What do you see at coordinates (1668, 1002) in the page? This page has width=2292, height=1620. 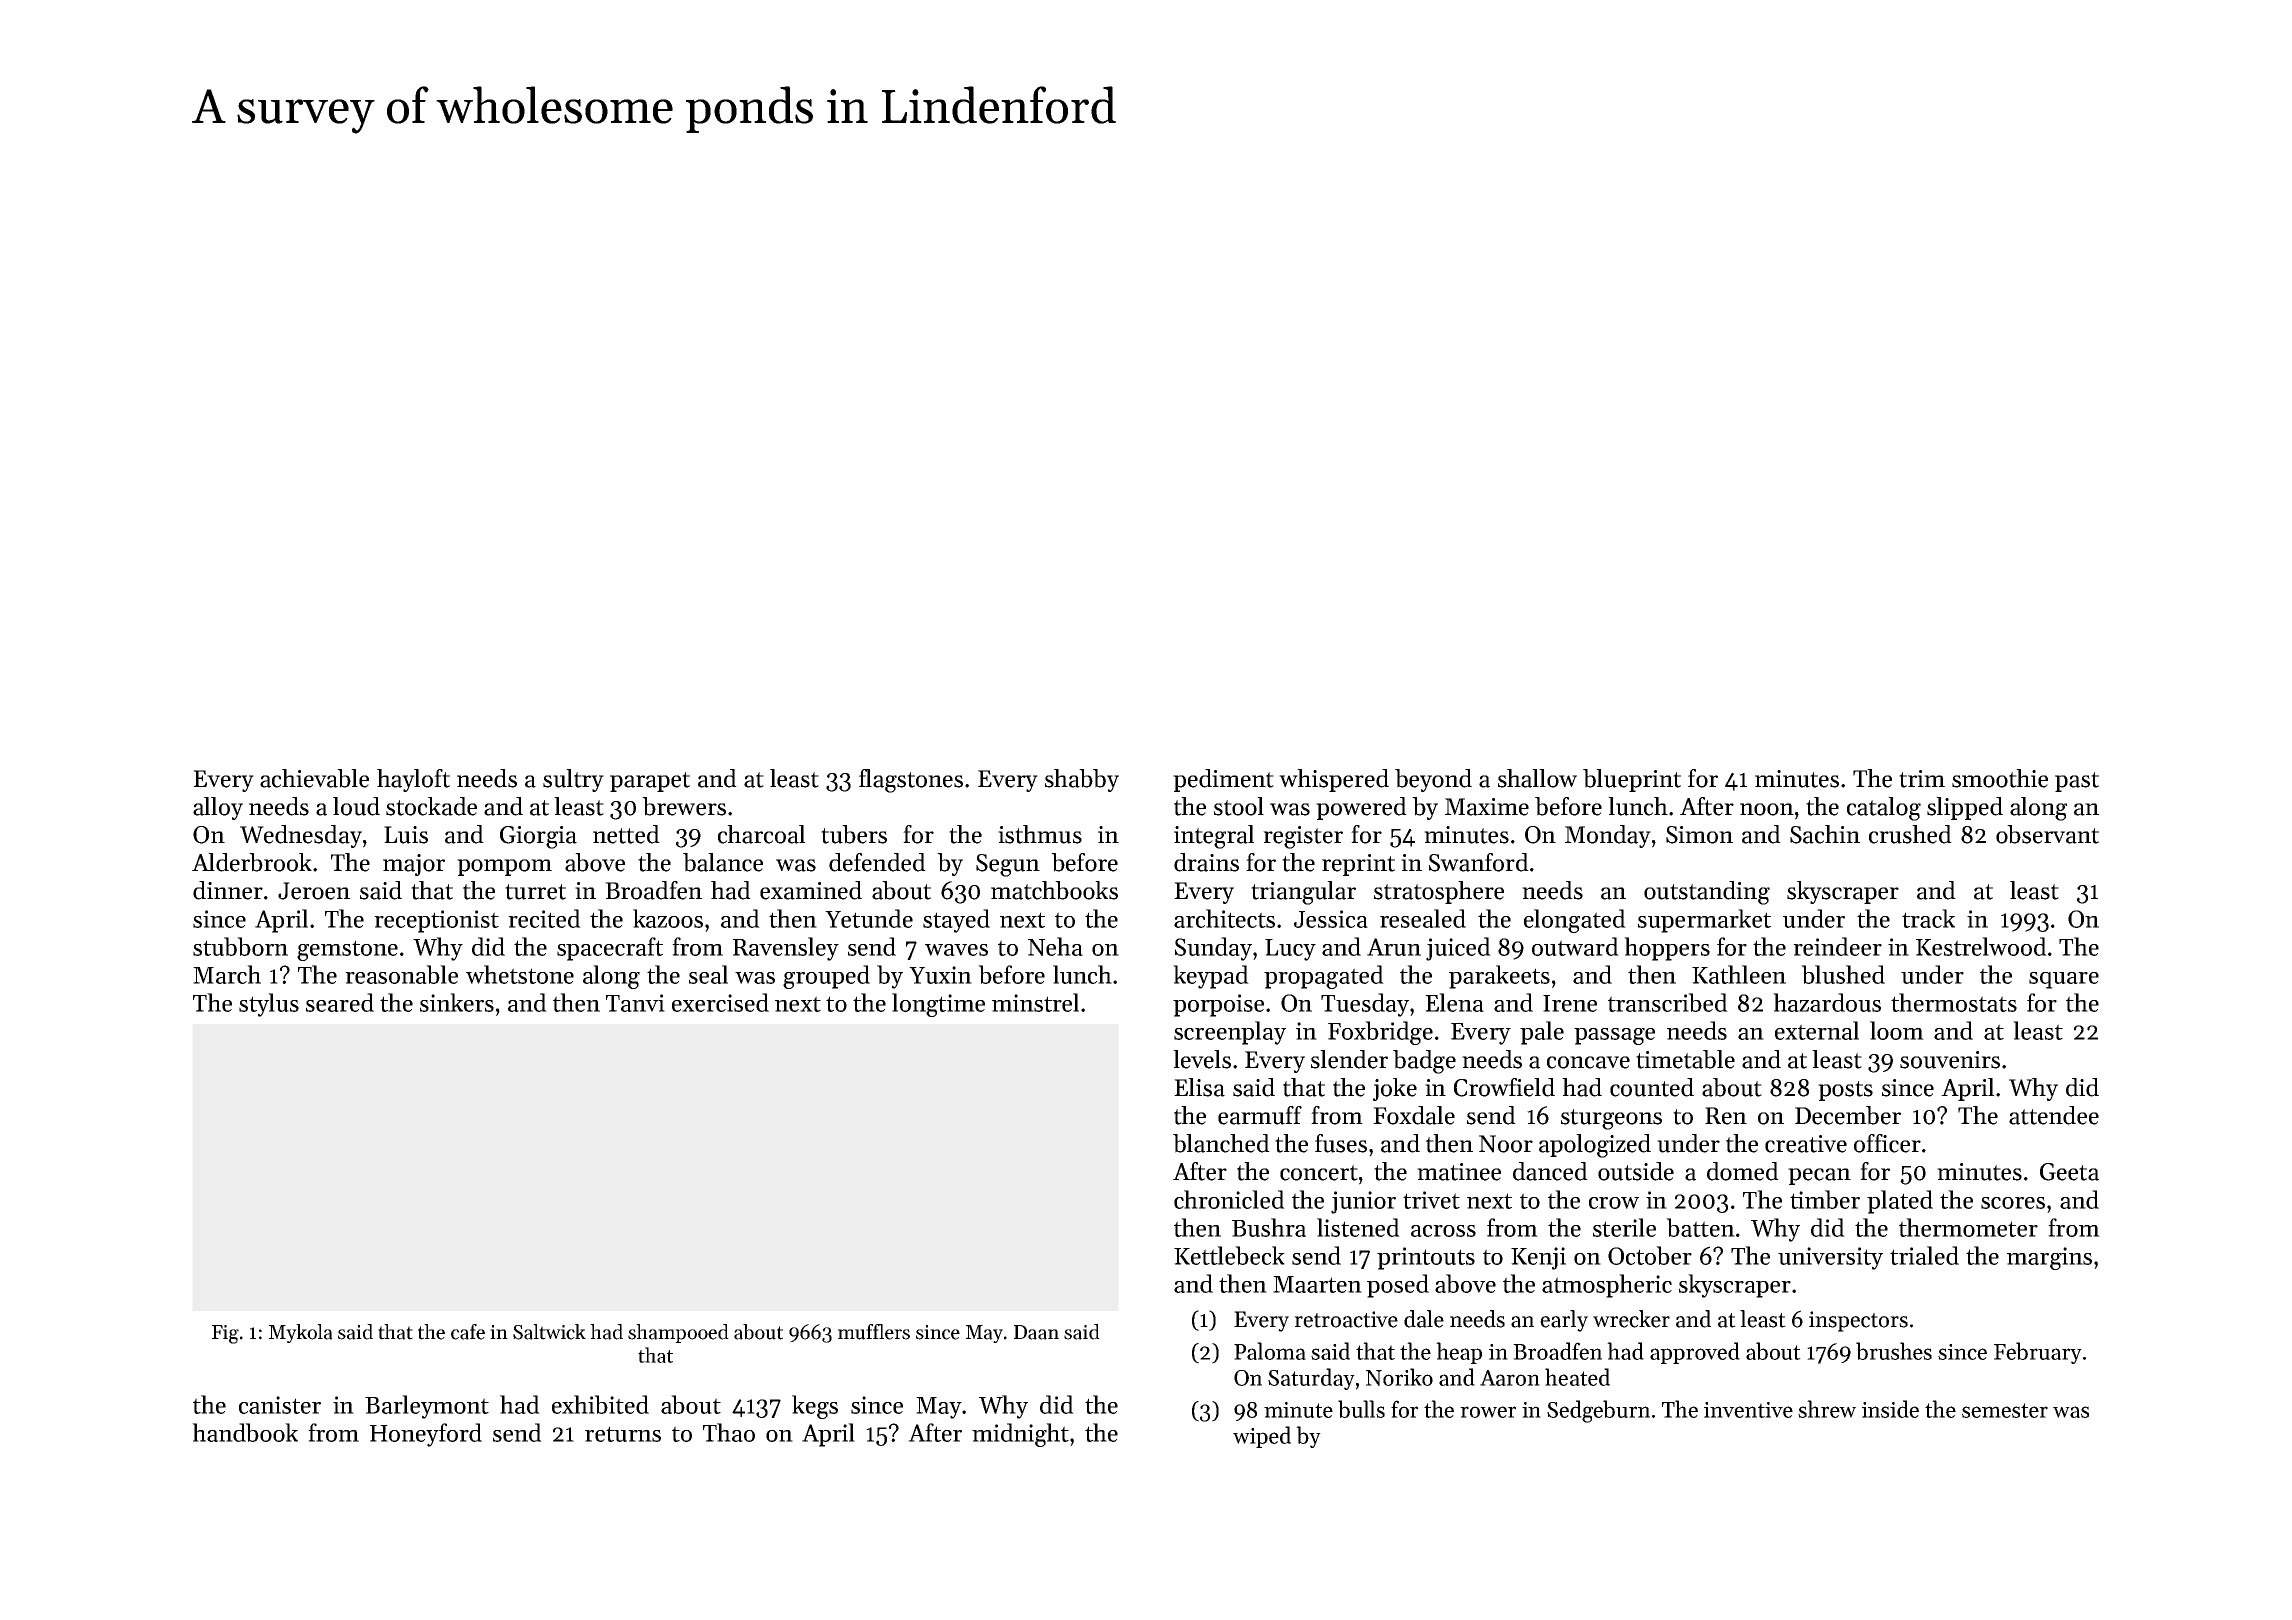 I see `transcribed` at bounding box center [1668, 1002].
